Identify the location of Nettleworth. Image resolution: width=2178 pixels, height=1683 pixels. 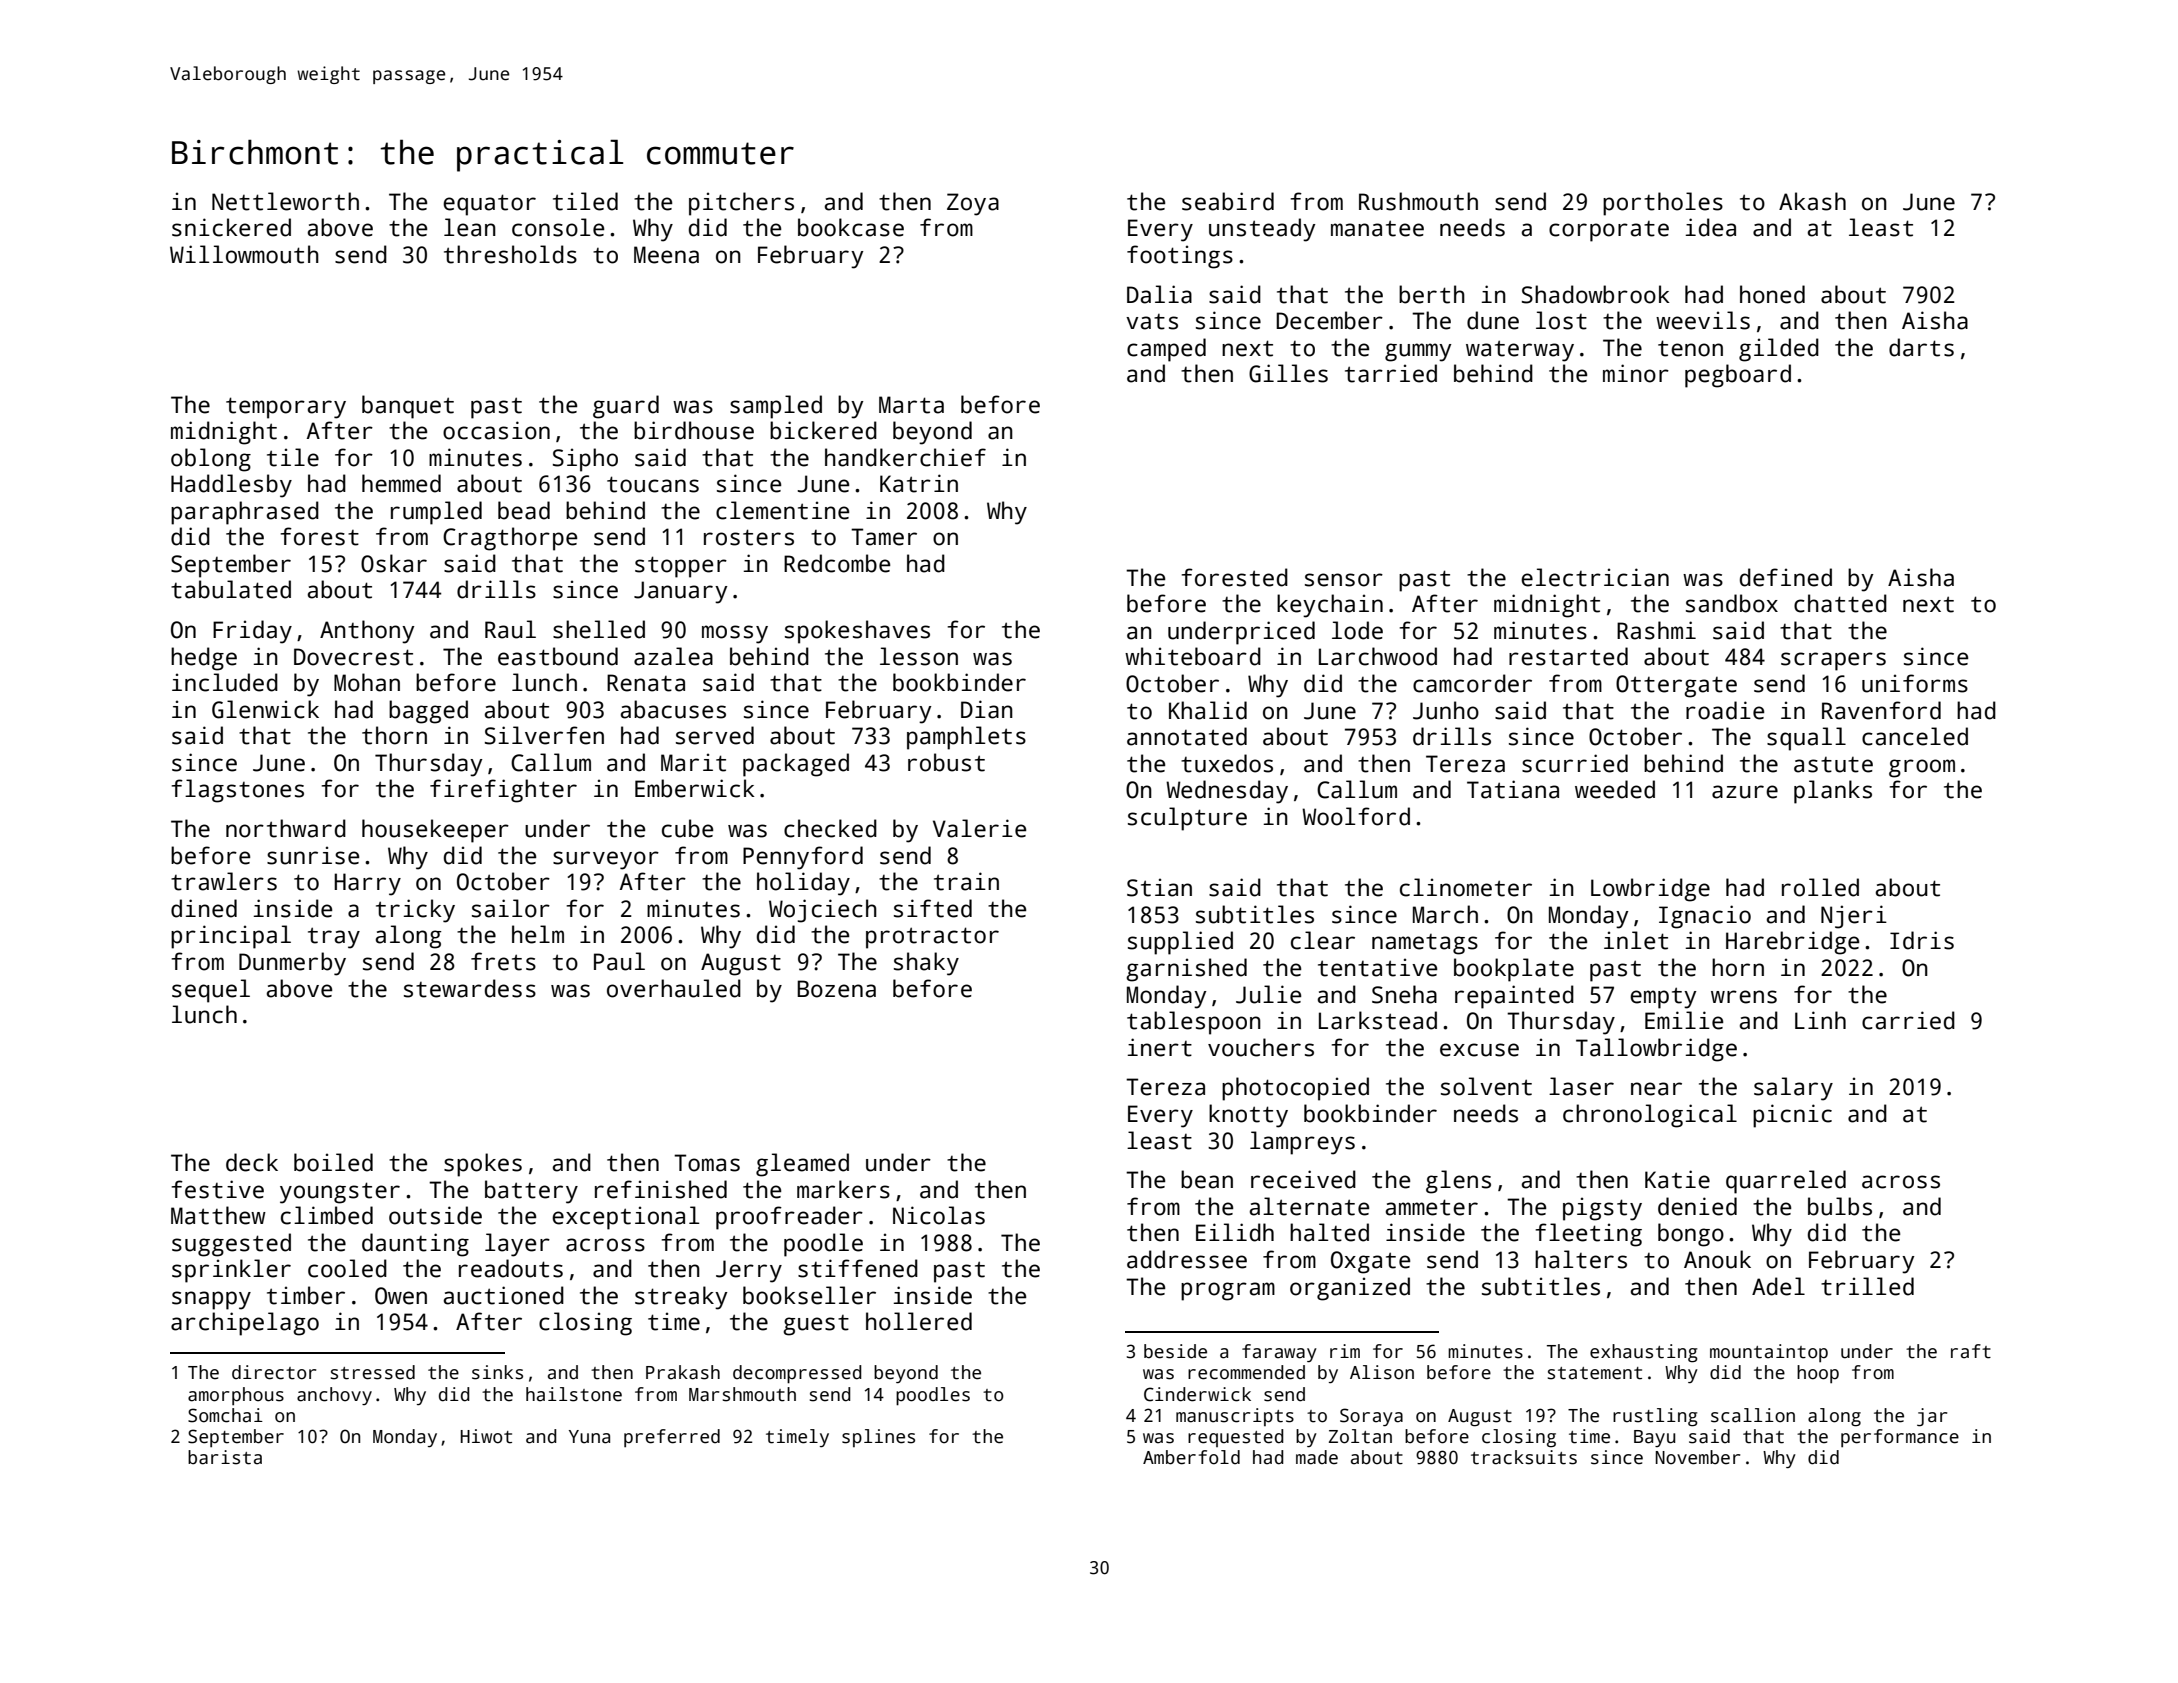
(285, 201).
